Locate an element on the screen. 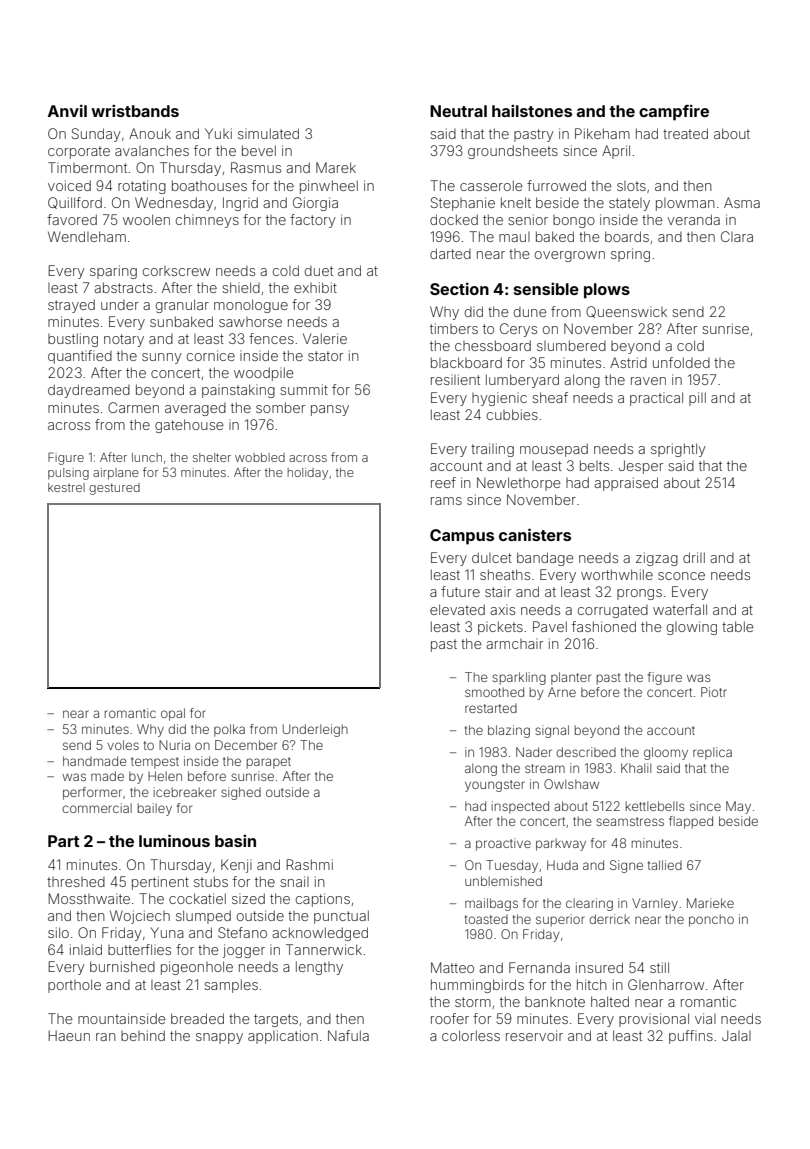 The width and height of the screenshot is (810, 1149). snappy is located at coordinates (219, 1038).
